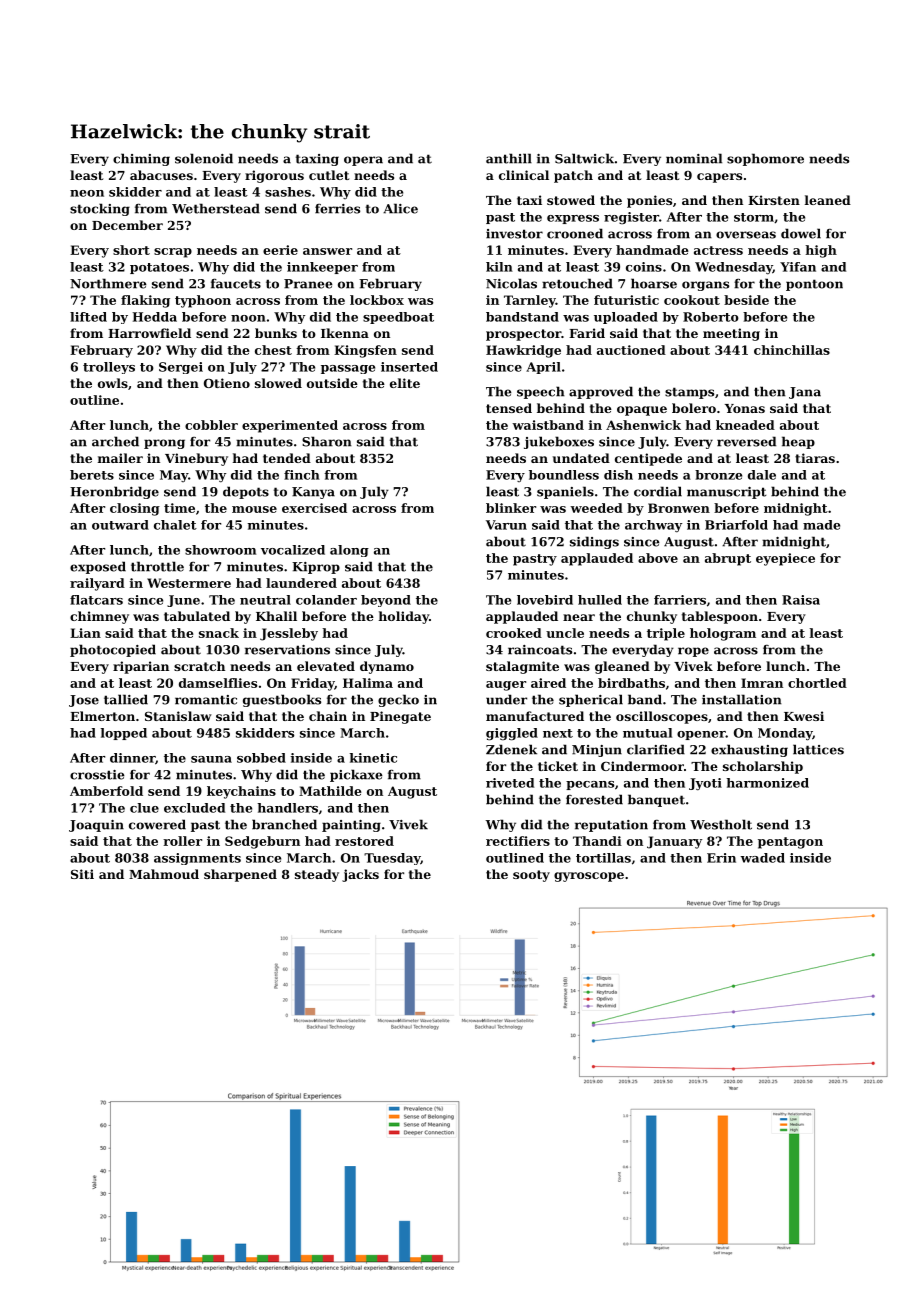 The image size is (924, 1314). I want to click on Cindermoor, so click(642, 766).
